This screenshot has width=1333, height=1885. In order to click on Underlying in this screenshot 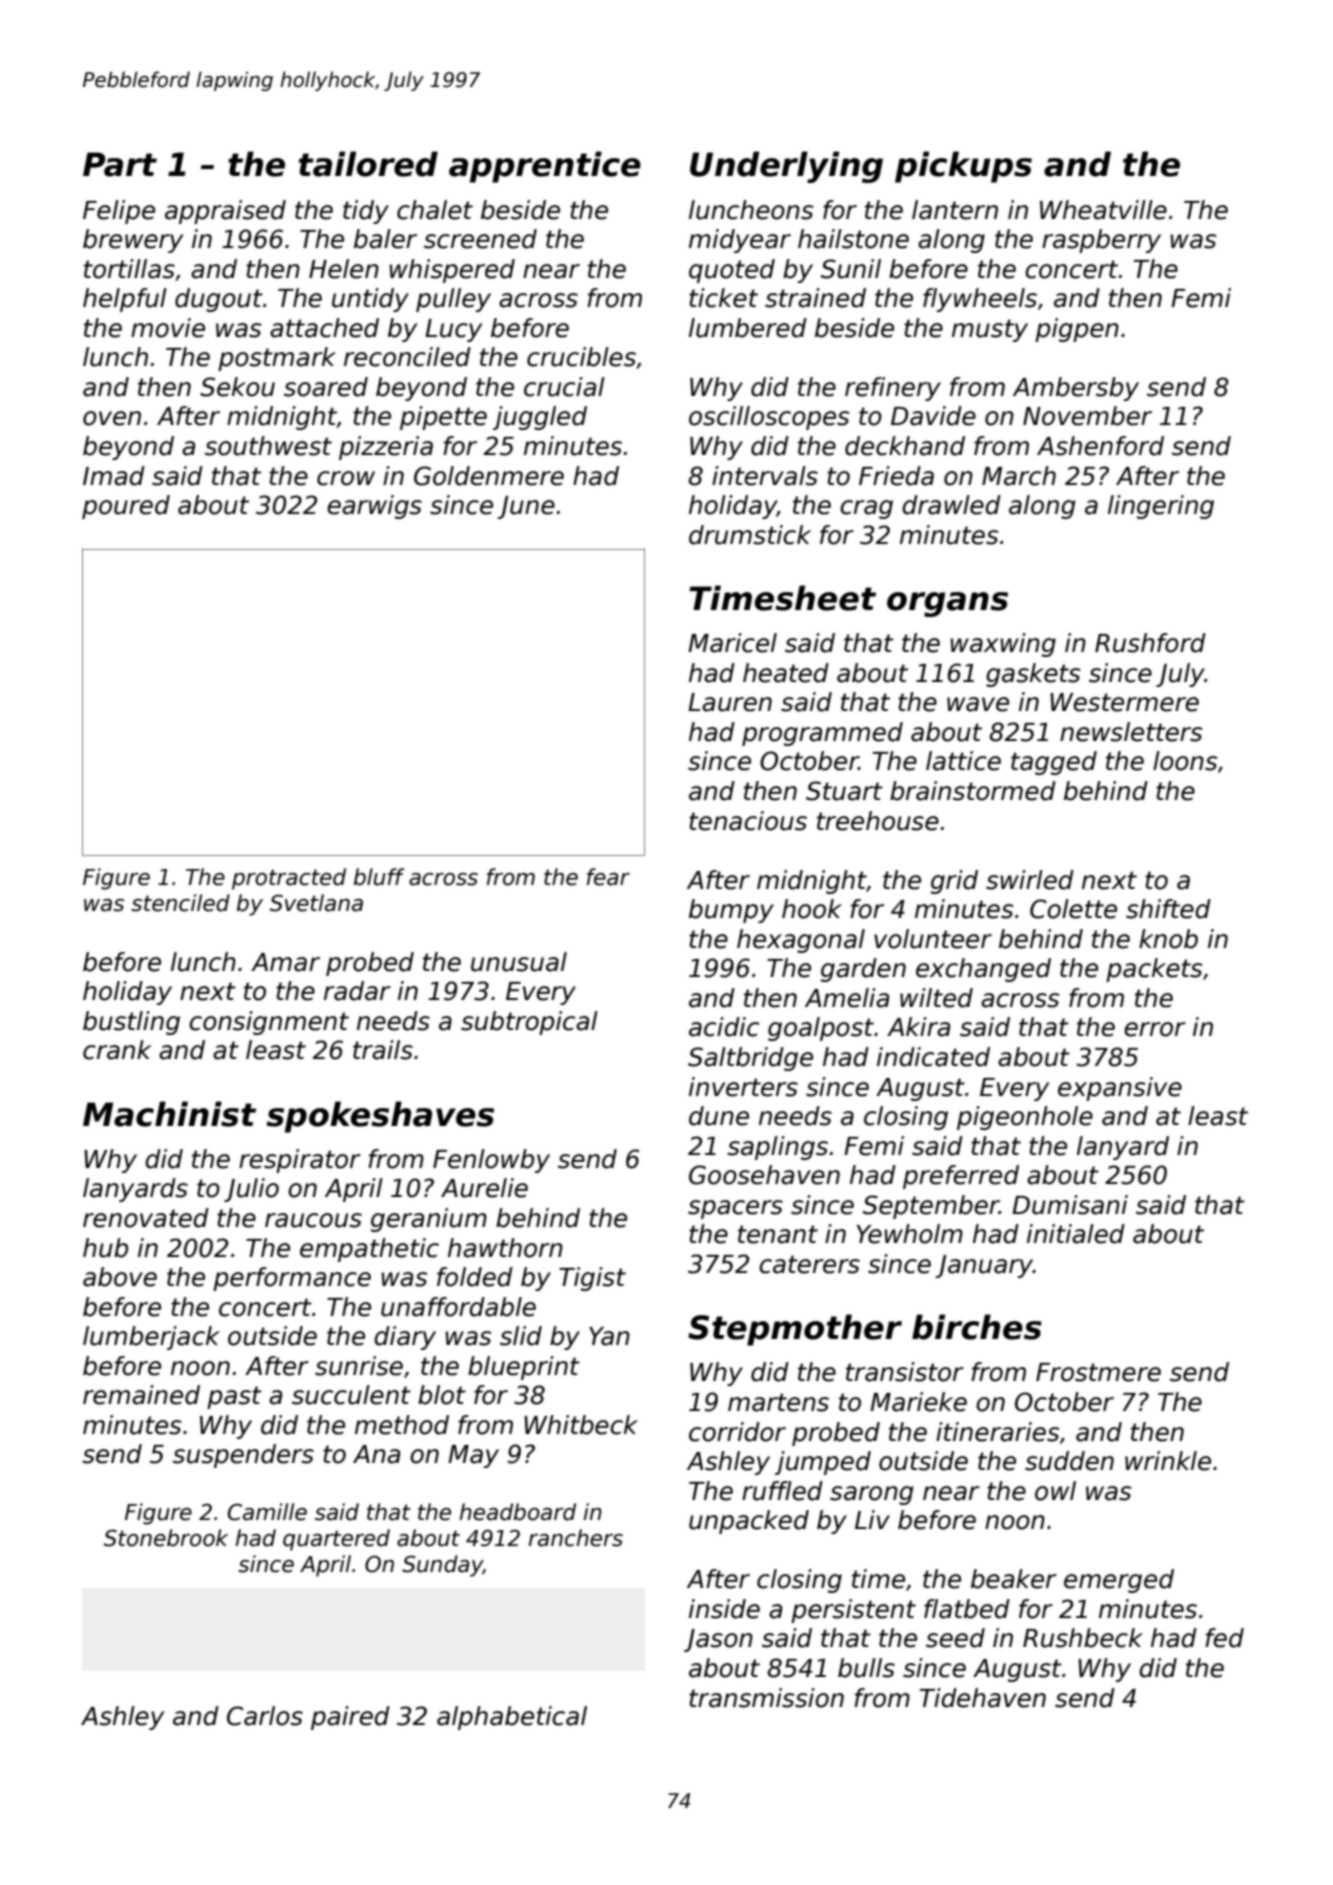, I will do `click(786, 167)`.
